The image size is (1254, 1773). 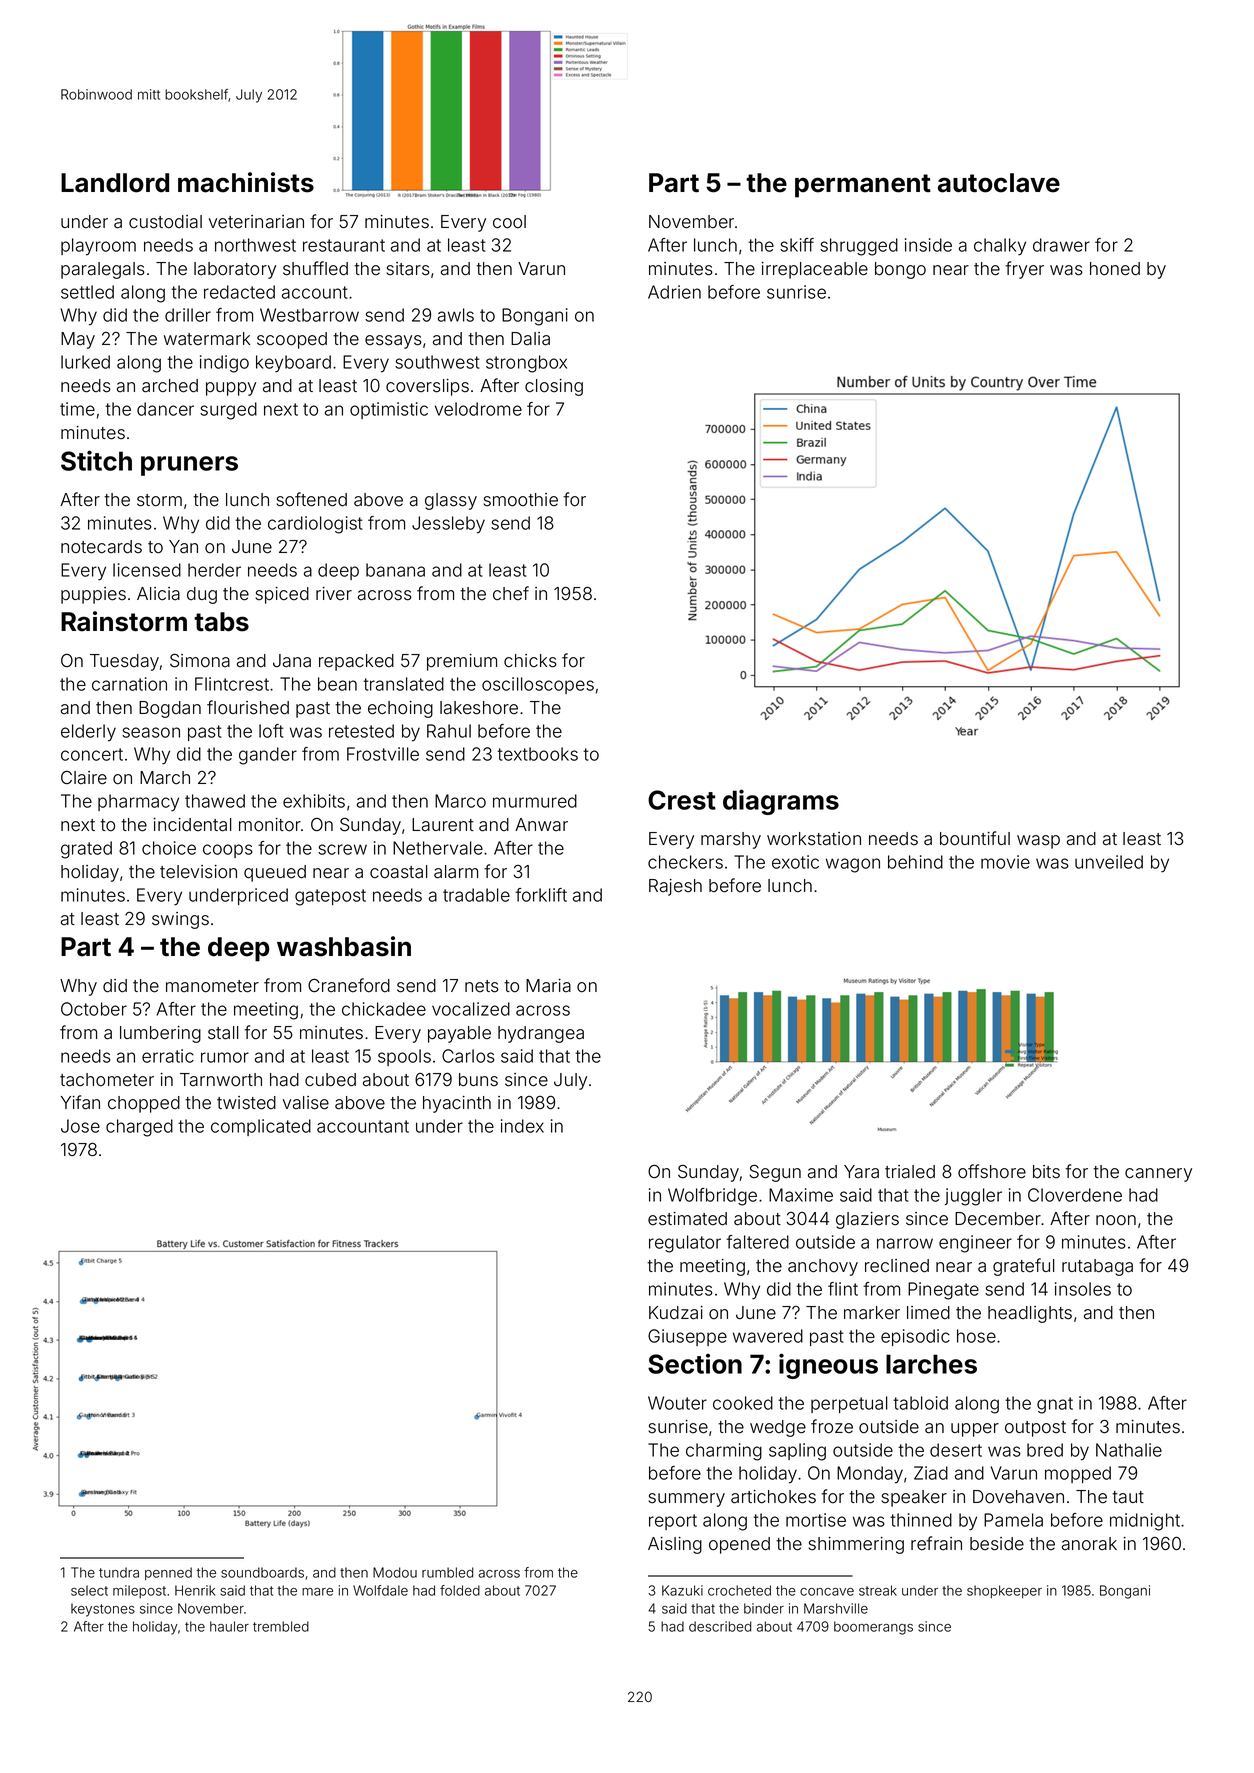 I want to click on Yan, so click(x=183, y=547).
